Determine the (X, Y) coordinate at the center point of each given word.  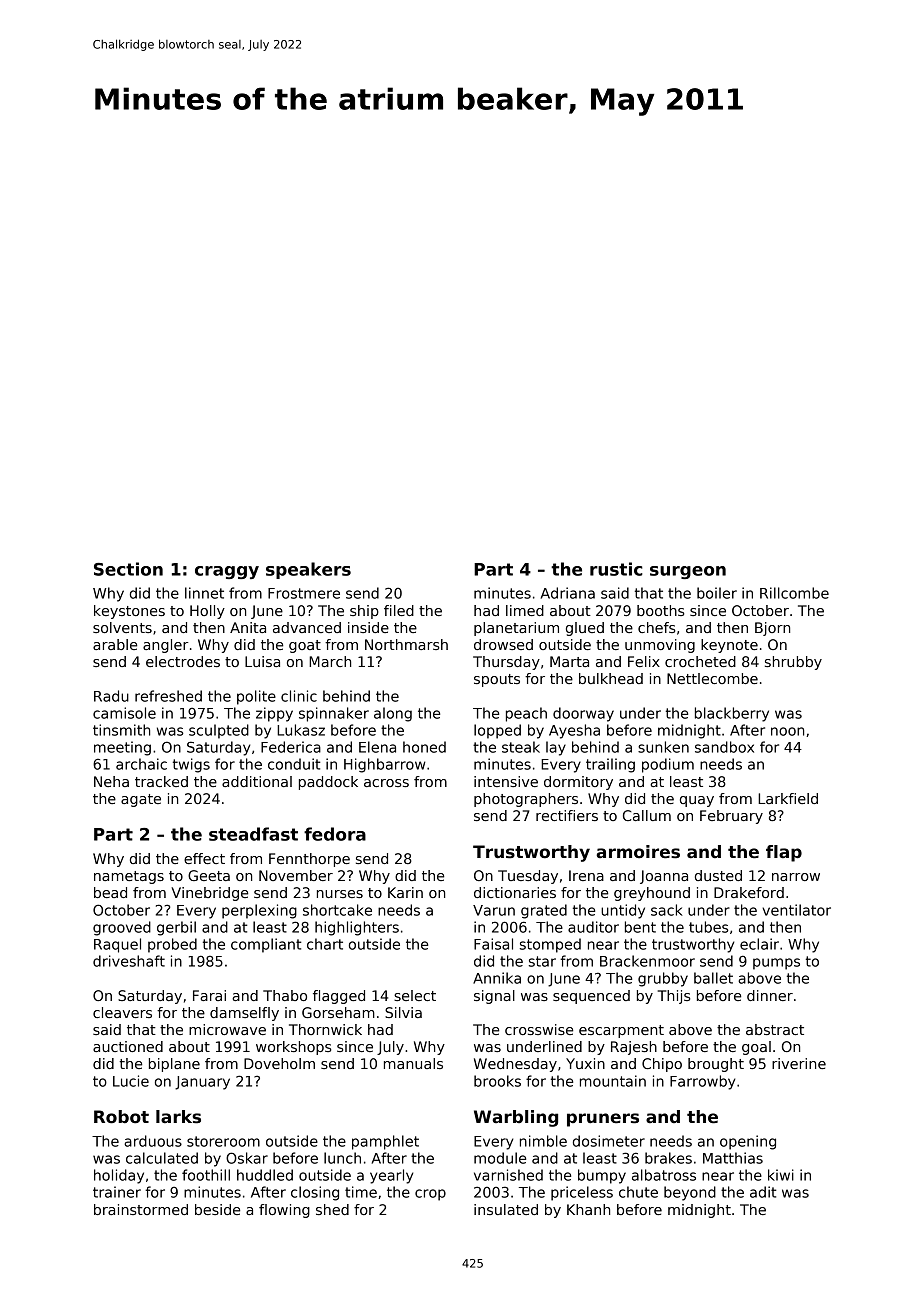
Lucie (131, 1081)
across (386, 783)
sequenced (591, 997)
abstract (775, 1029)
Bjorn (772, 629)
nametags (129, 877)
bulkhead (611, 678)
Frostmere (304, 593)
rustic (616, 569)
